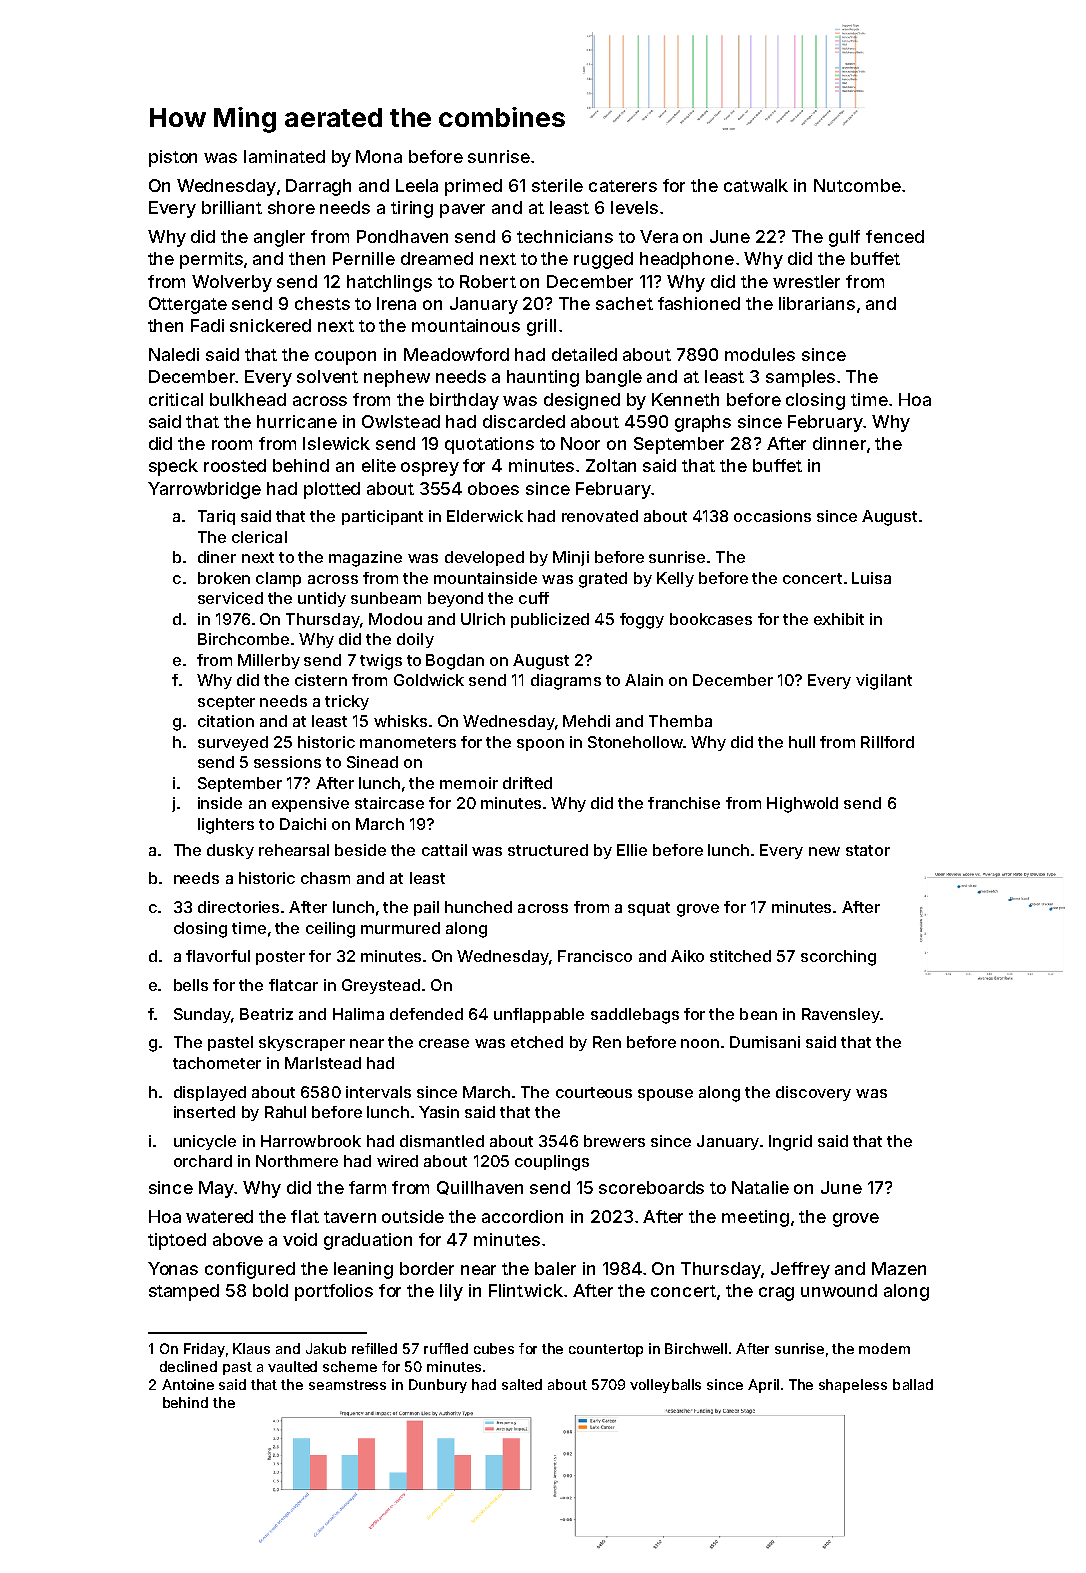  Describe the element at coordinates (635, 1016) in the image. I see `saddlebags` at that location.
